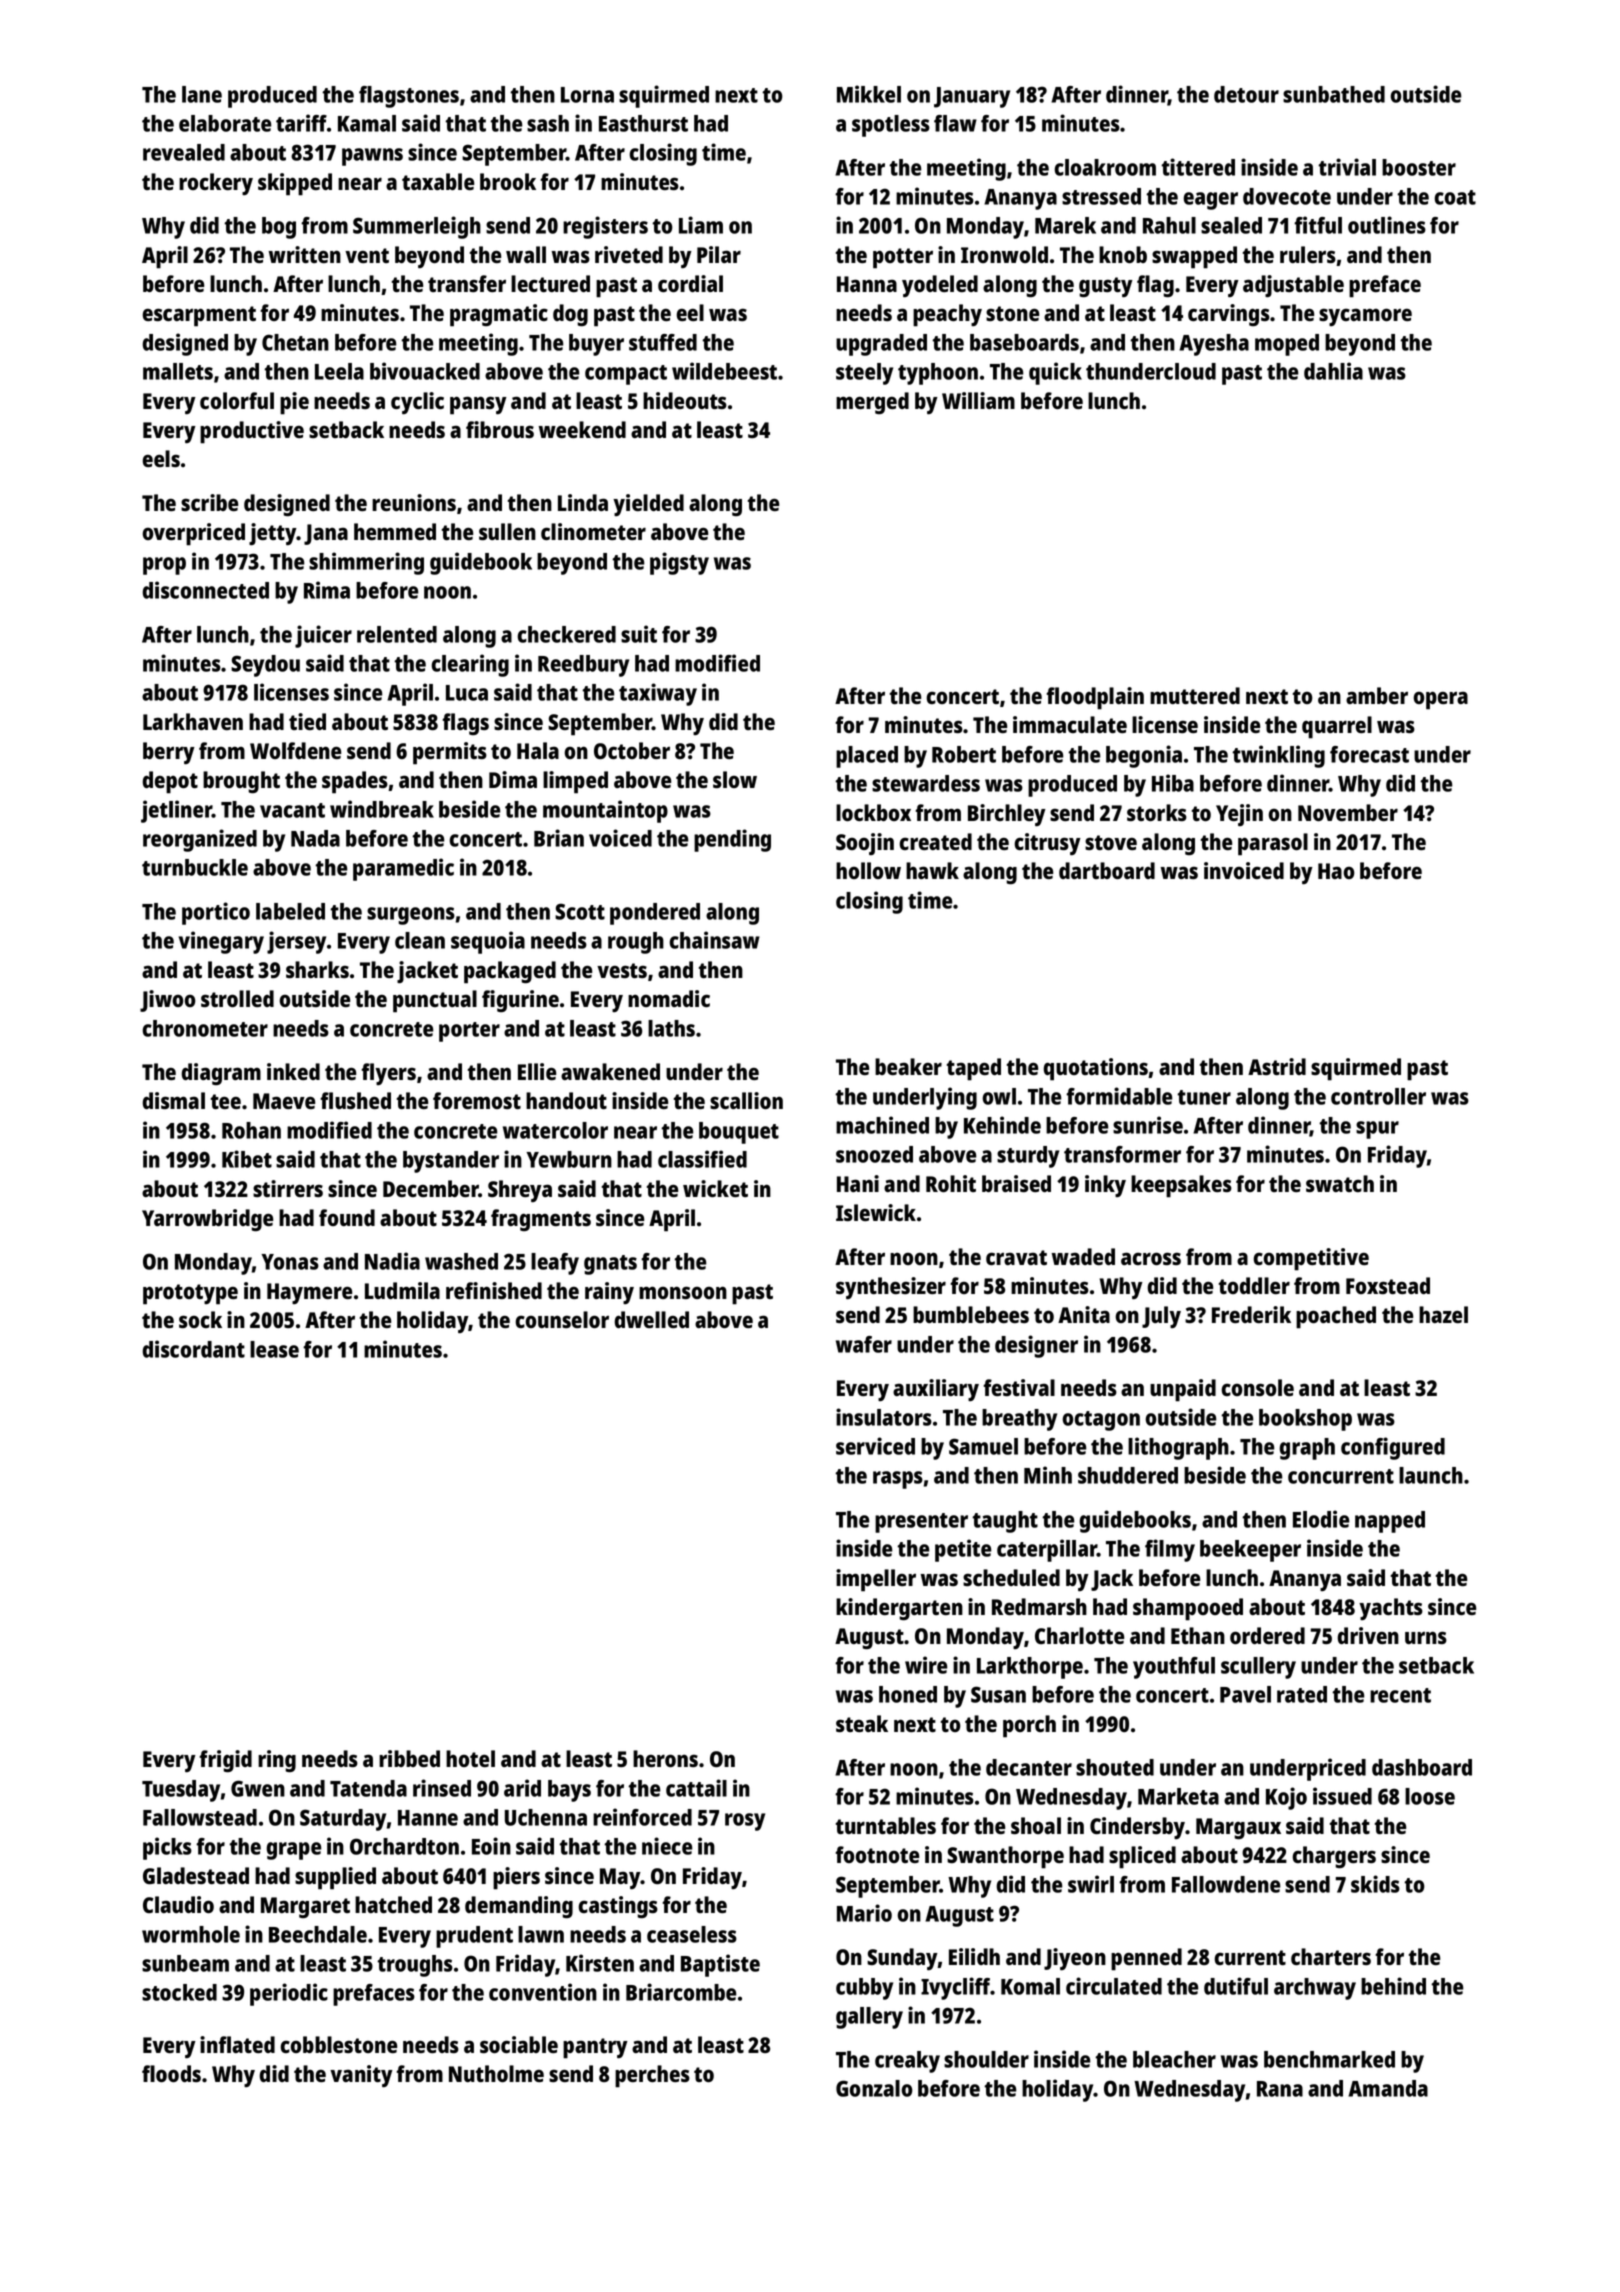 This screenshot has height=2292, width=1620. Describe the element at coordinates (1333, 371) in the screenshot. I see `dahlia` at that location.
